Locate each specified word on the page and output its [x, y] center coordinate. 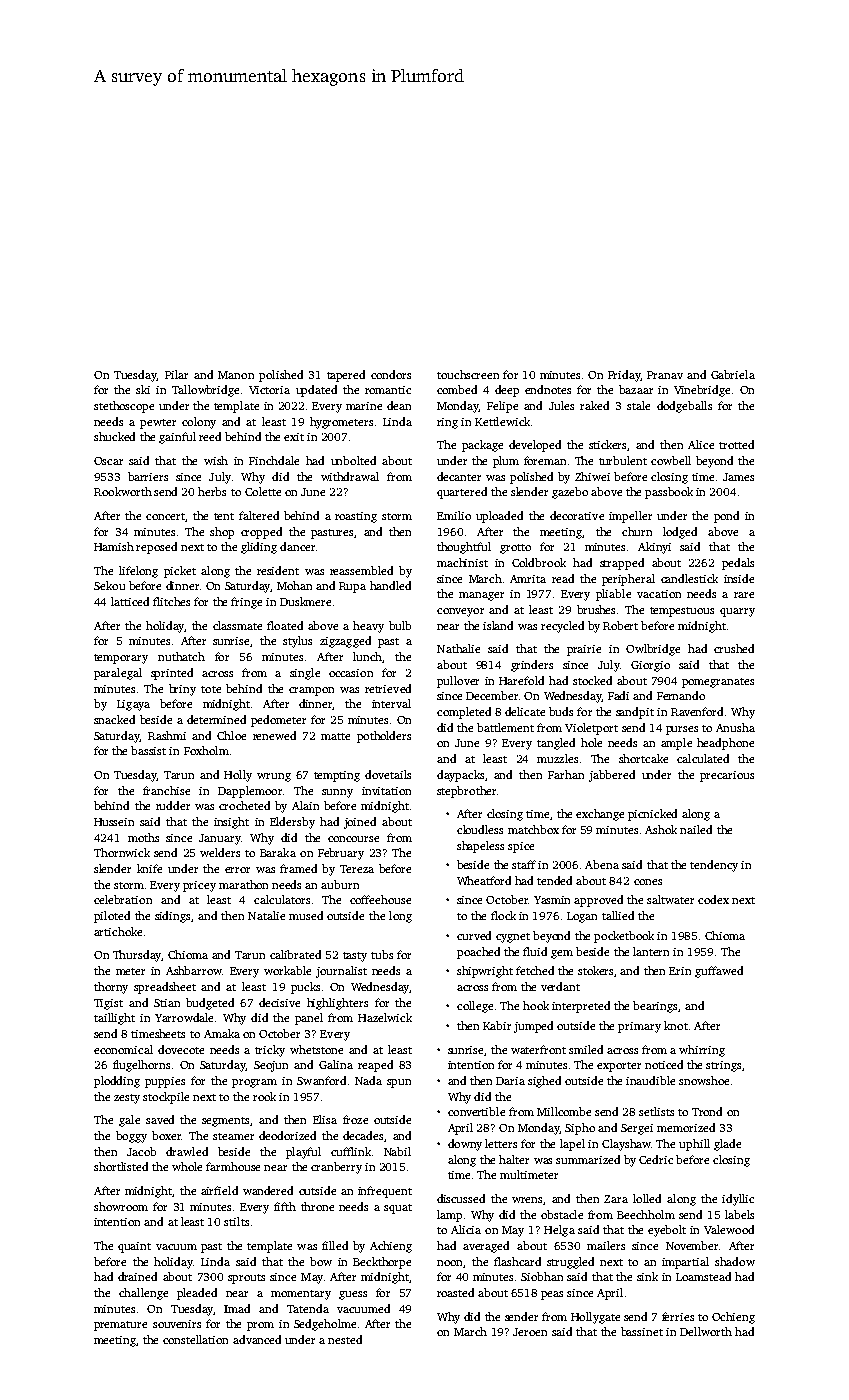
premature [120, 1326]
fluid [535, 951]
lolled [647, 1198]
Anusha [735, 727]
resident [278, 570]
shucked [114, 436]
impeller [630, 517]
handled [390, 585]
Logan [582, 917]
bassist [148, 750]
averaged [486, 1247]
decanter [459, 476]
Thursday [137, 956]
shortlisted [121, 1166]
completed [464, 713]
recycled [562, 627]
